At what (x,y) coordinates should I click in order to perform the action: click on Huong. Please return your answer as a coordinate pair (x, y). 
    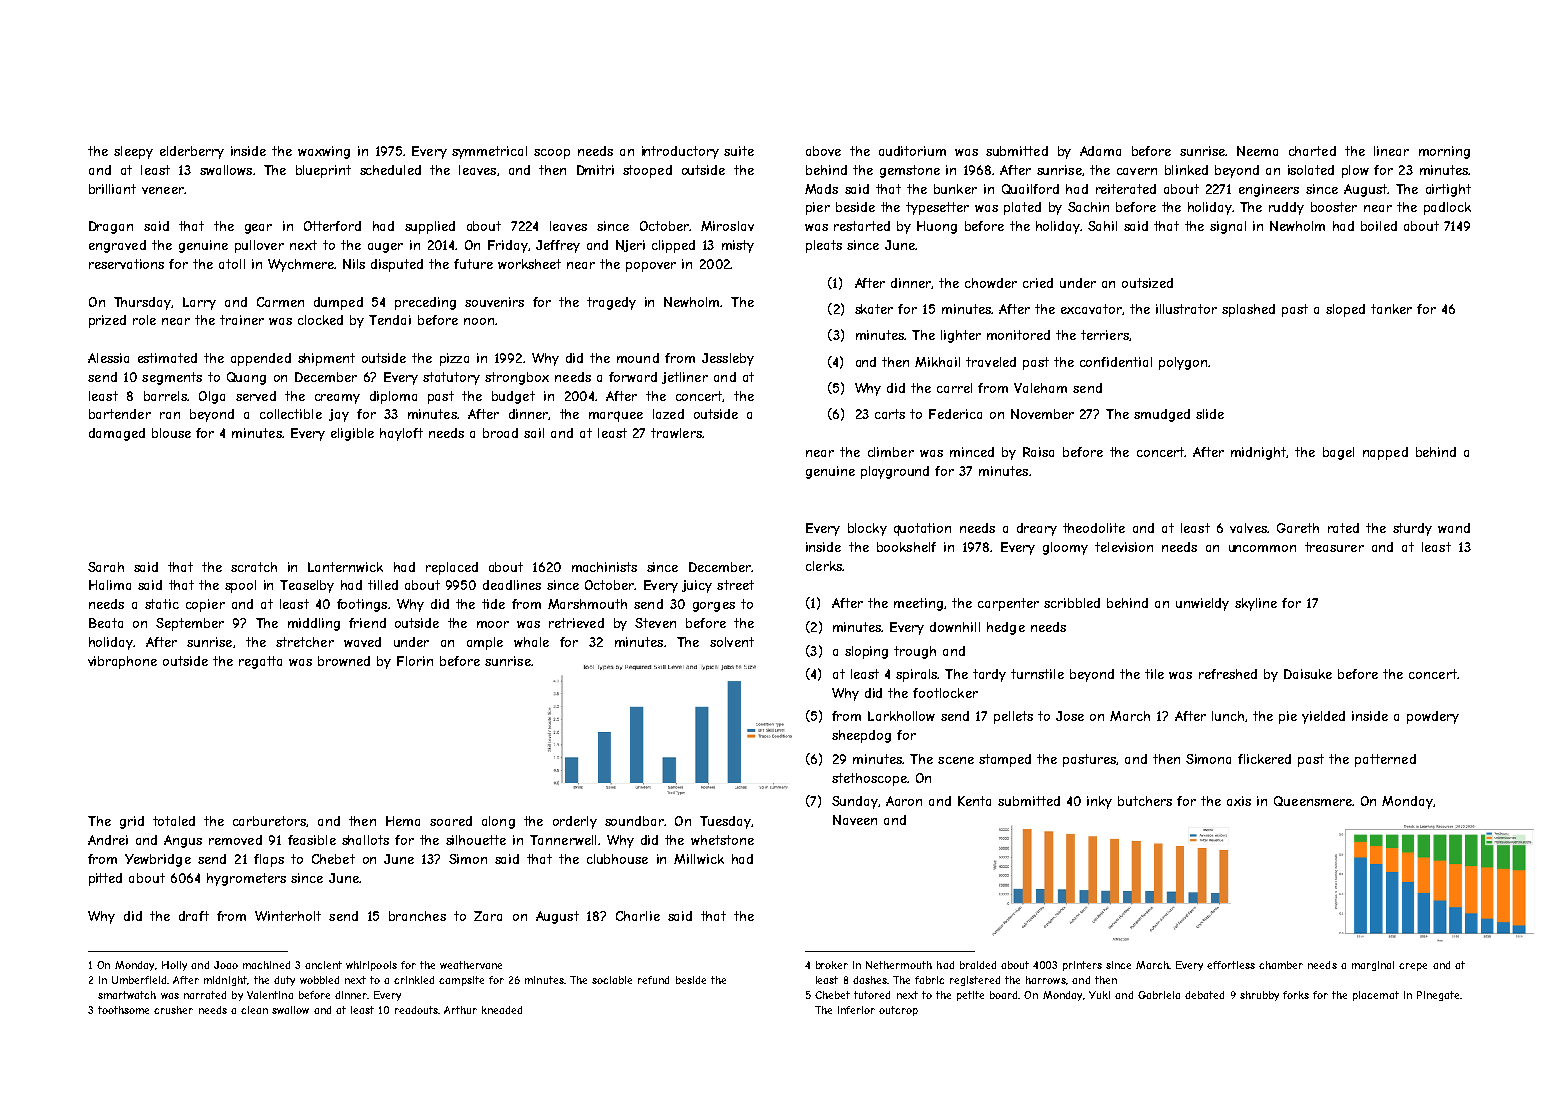
    Looking at the image, I should click on (937, 227).
